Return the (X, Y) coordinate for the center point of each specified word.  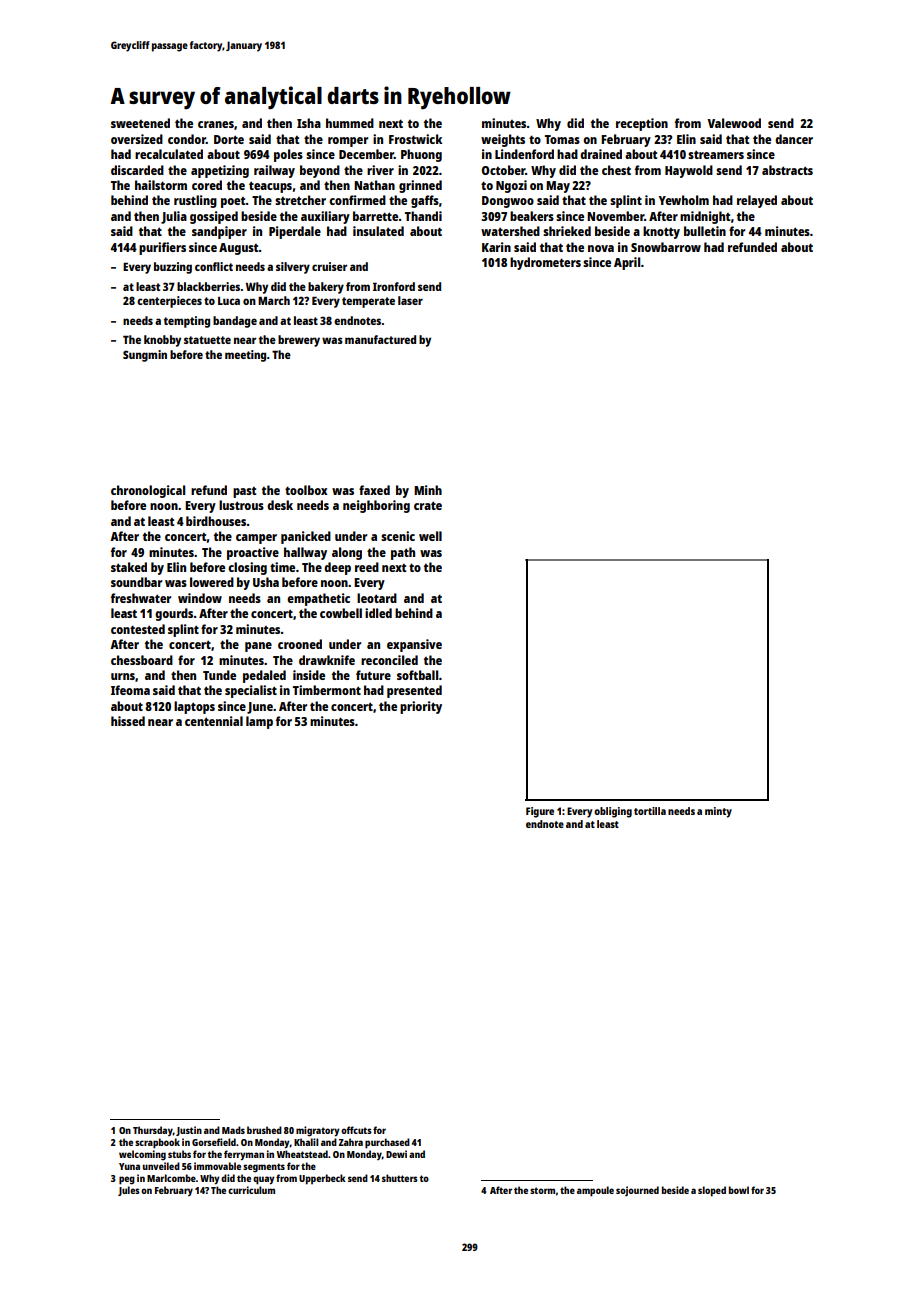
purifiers (162, 248)
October (503, 170)
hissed (128, 721)
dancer (794, 139)
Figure (540, 812)
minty (718, 812)
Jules (129, 1191)
